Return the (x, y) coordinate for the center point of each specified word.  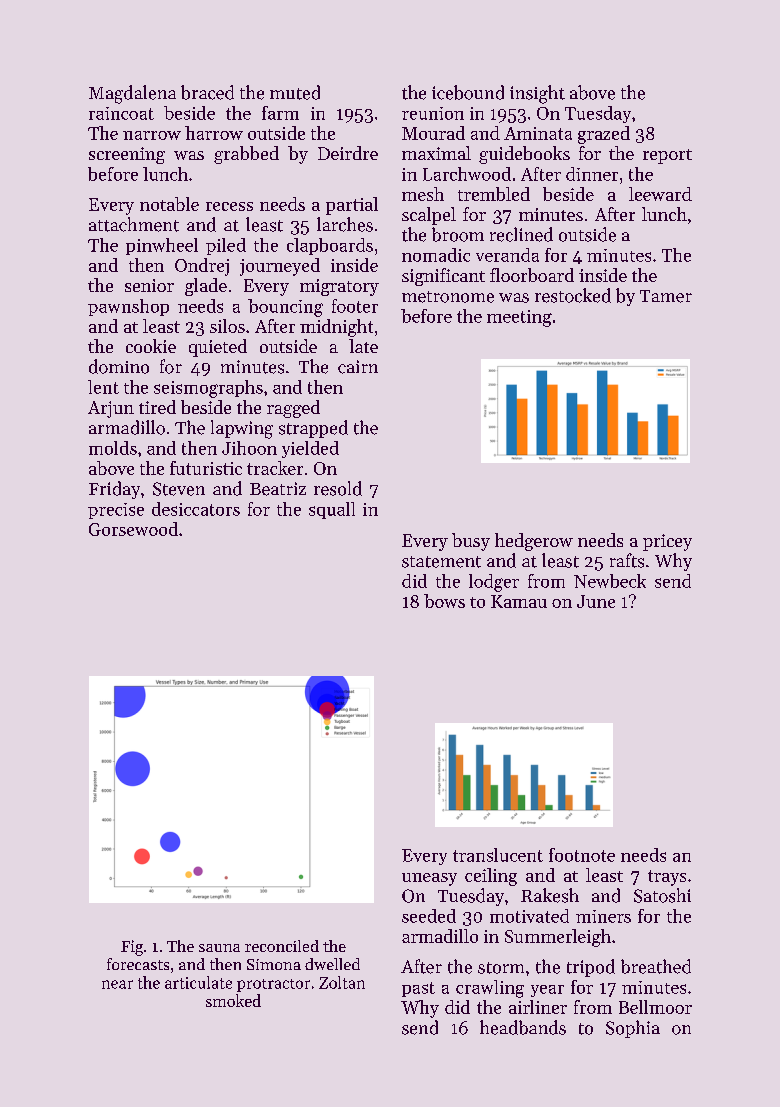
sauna (219, 948)
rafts (627, 560)
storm (501, 968)
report (667, 156)
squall (332, 510)
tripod (591, 968)
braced (207, 92)
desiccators (196, 509)
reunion (433, 113)
